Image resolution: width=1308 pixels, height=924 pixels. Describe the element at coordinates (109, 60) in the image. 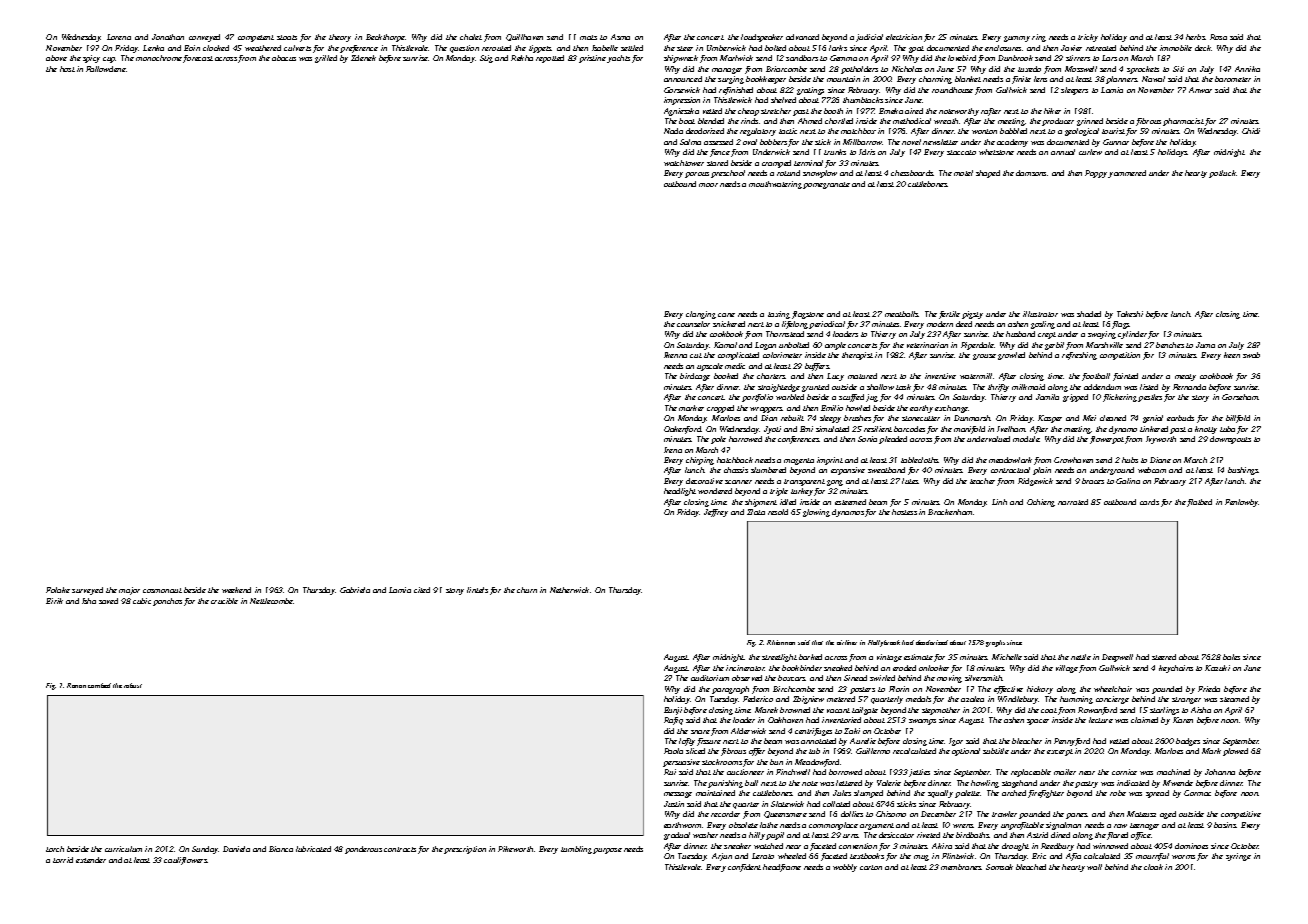

I see `cup` at that location.
